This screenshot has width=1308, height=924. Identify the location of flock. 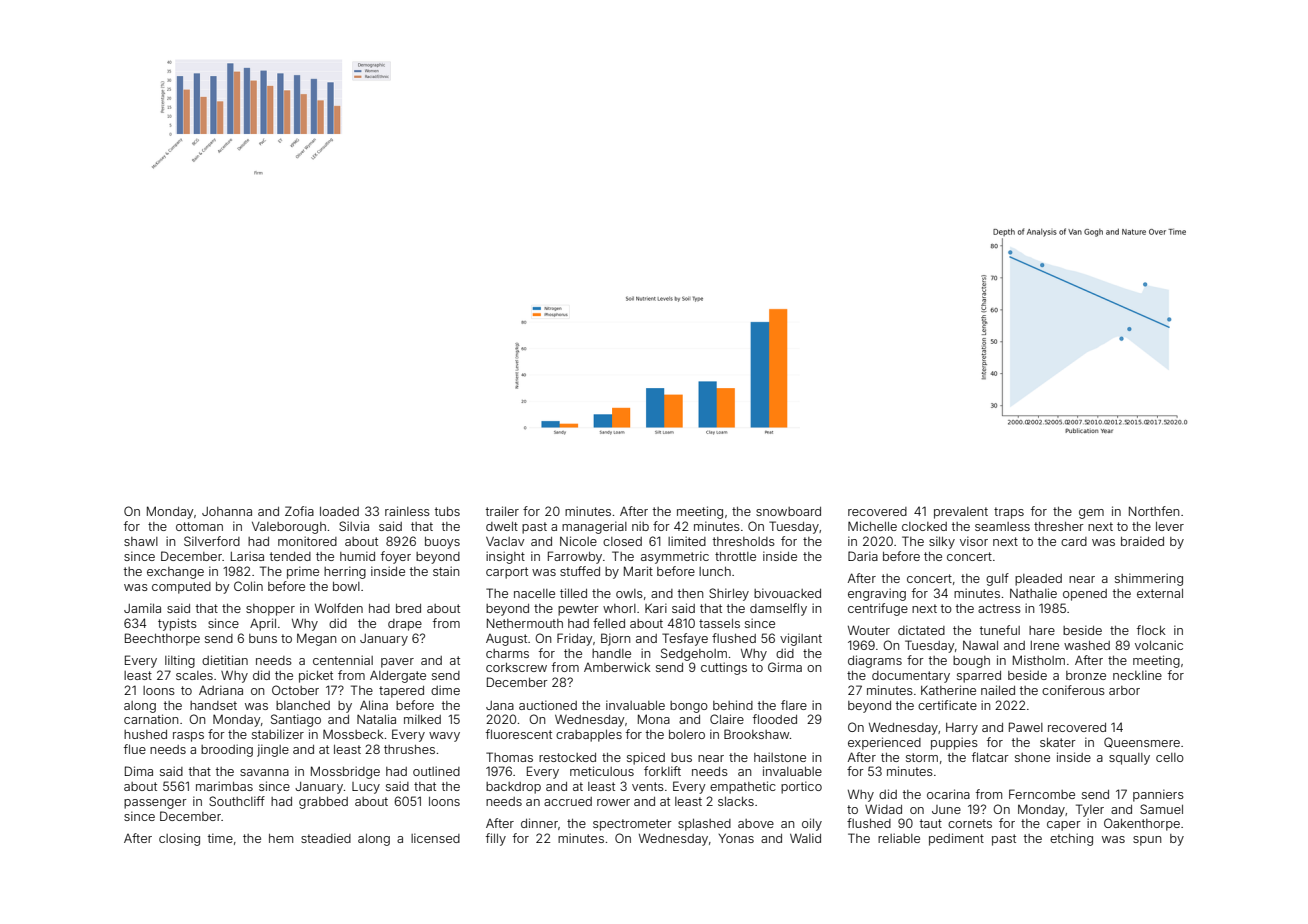
(1151, 630).
